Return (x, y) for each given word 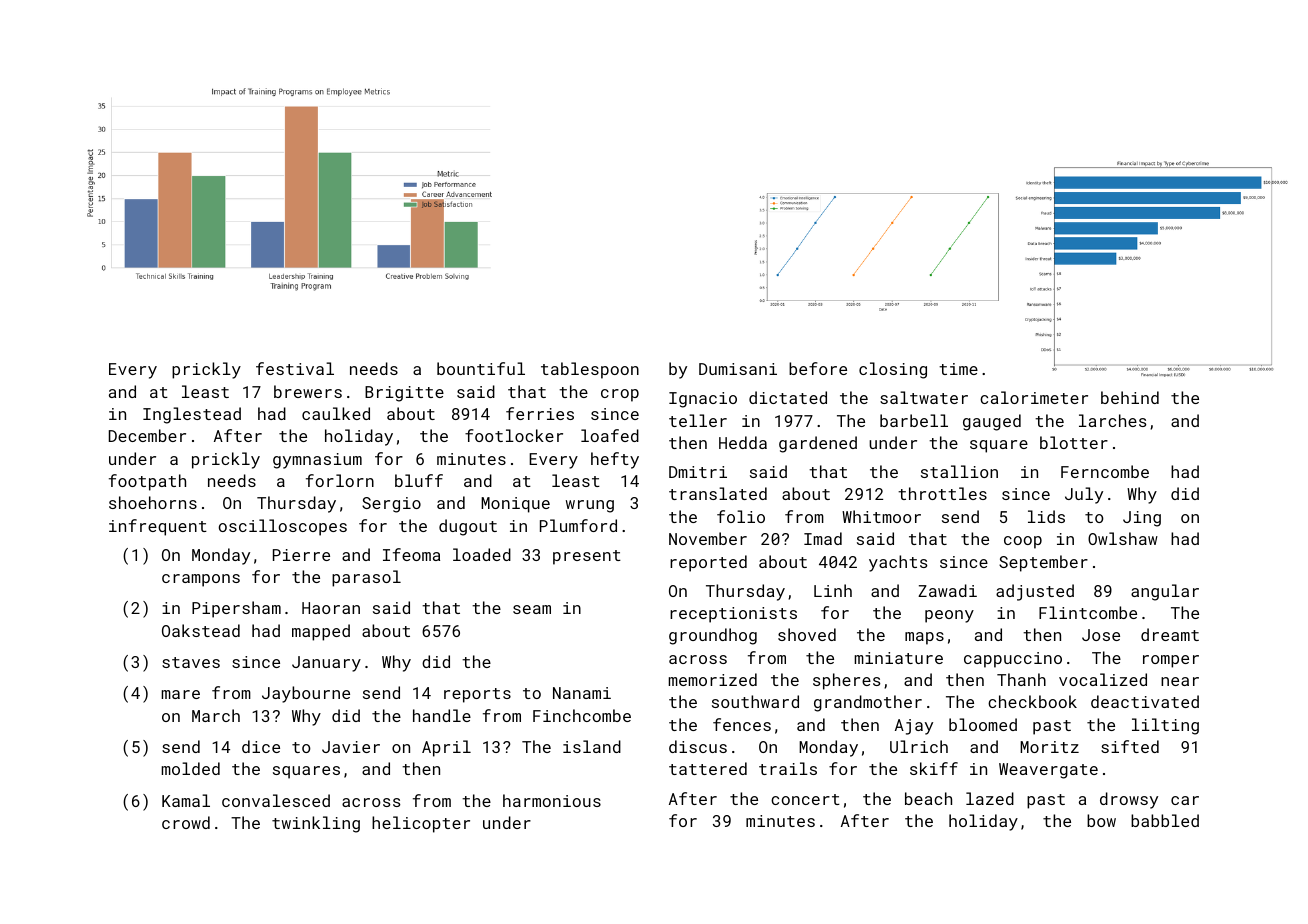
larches (1112, 420)
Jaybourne (306, 694)
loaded (482, 554)
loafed (610, 435)
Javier (351, 747)
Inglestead (192, 415)
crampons (201, 580)
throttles (942, 493)
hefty (615, 460)
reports (477, 695)
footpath (147, 482)
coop (1023, 542)
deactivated (1145, 701)
